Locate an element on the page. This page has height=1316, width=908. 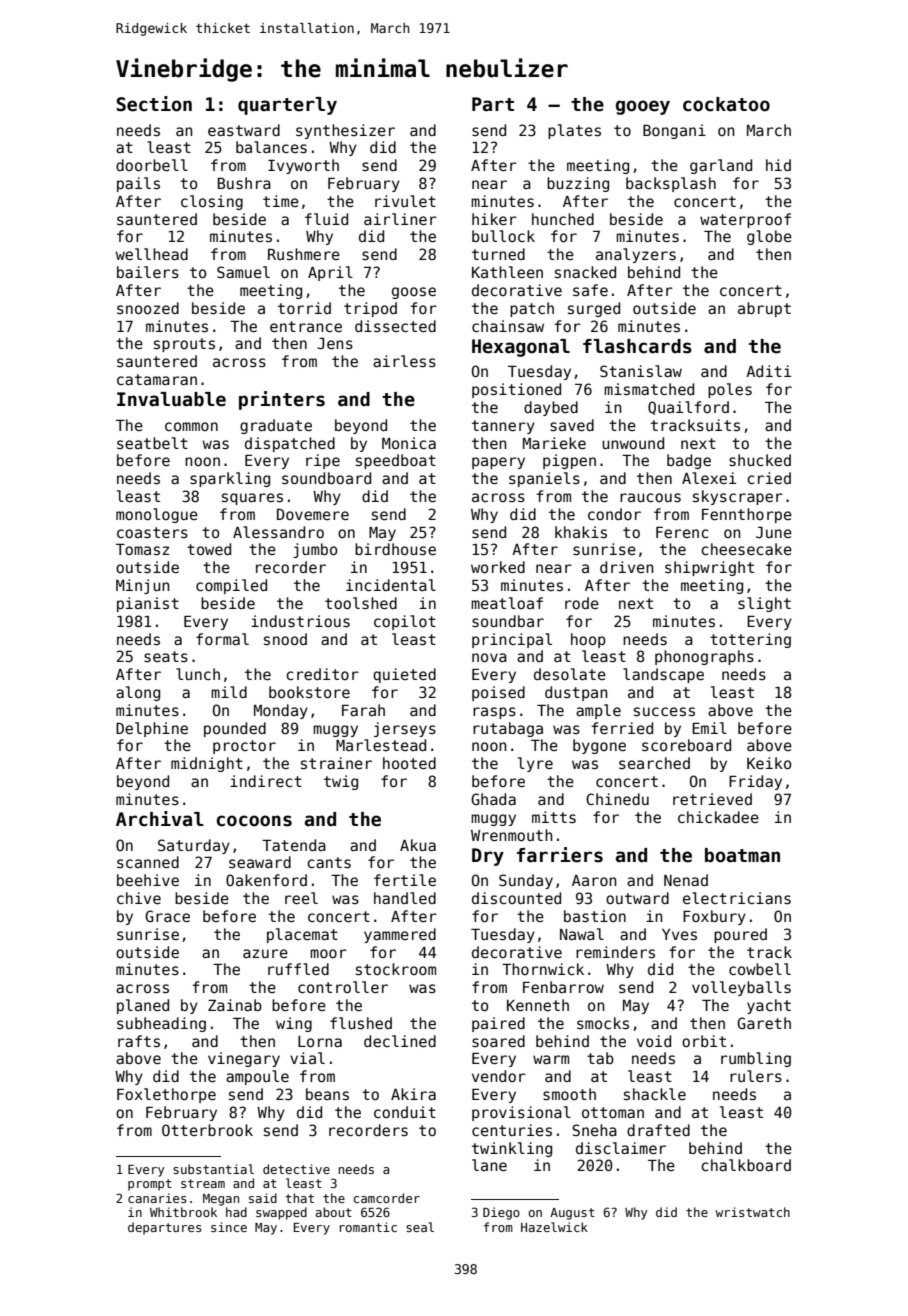
khakis is located at coordinates (581, 532).
